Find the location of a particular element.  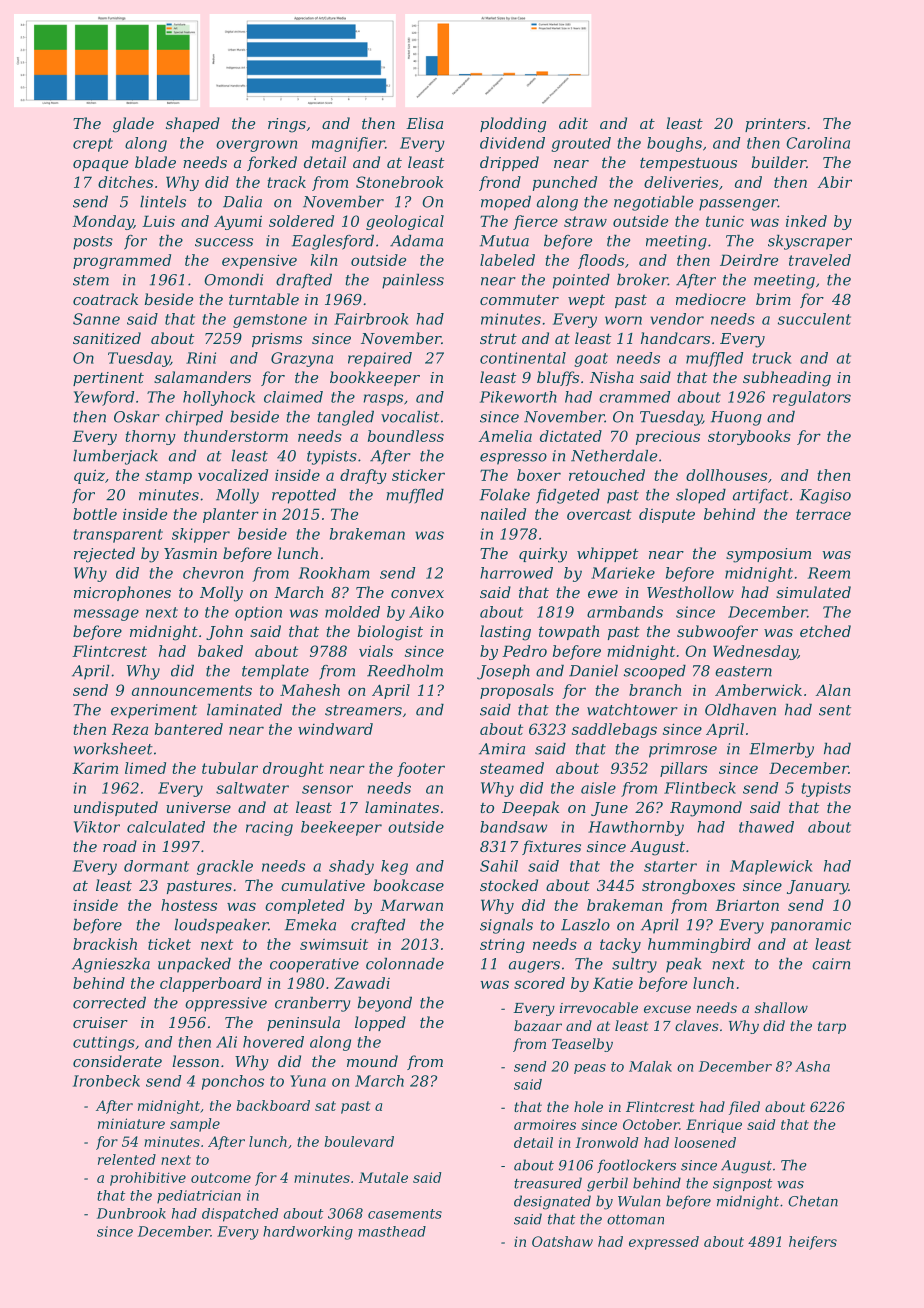

cairn is located at coordinates (831, 964).
